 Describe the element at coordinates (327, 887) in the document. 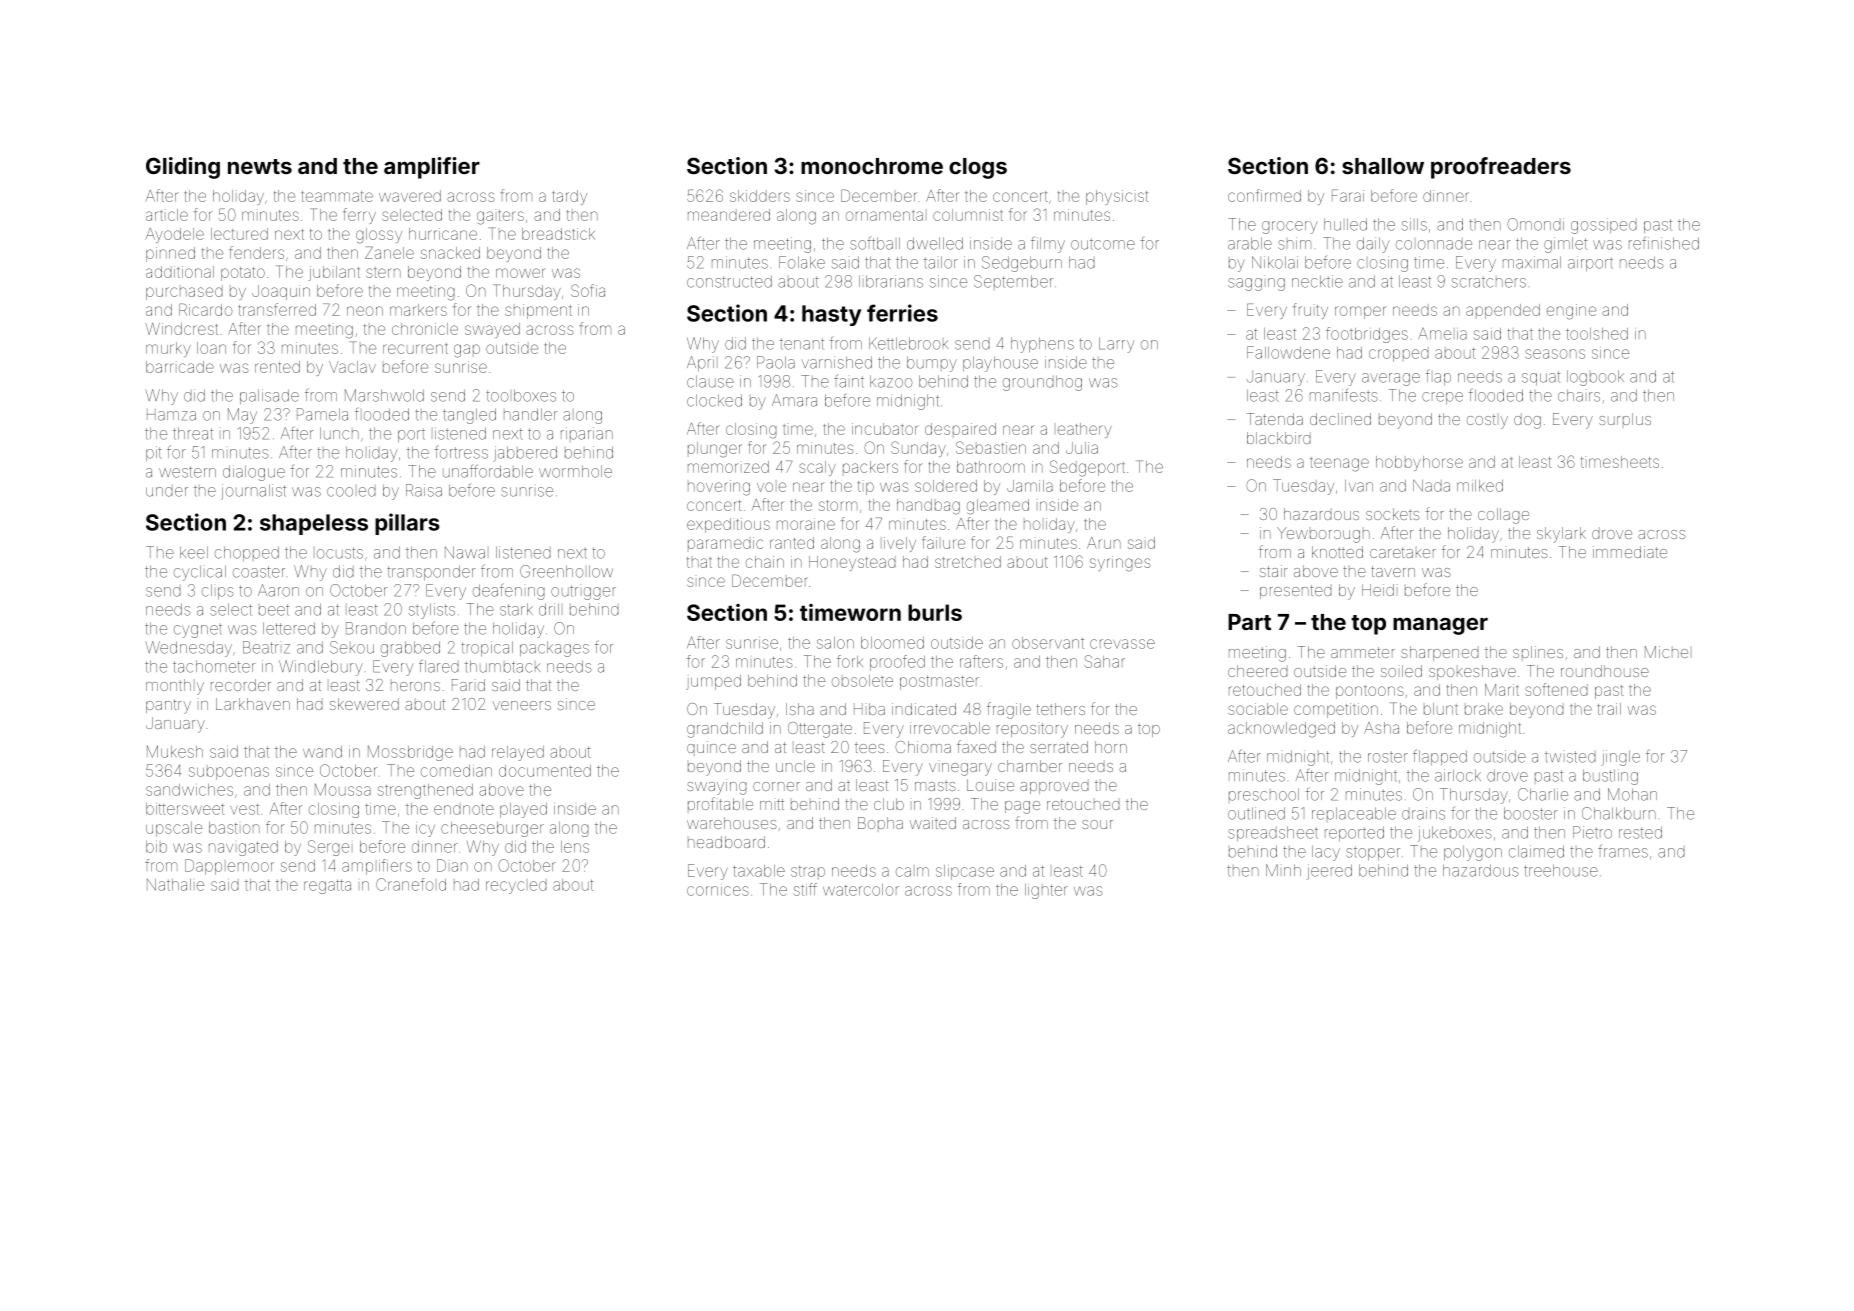

I see `regatta` at that location.
